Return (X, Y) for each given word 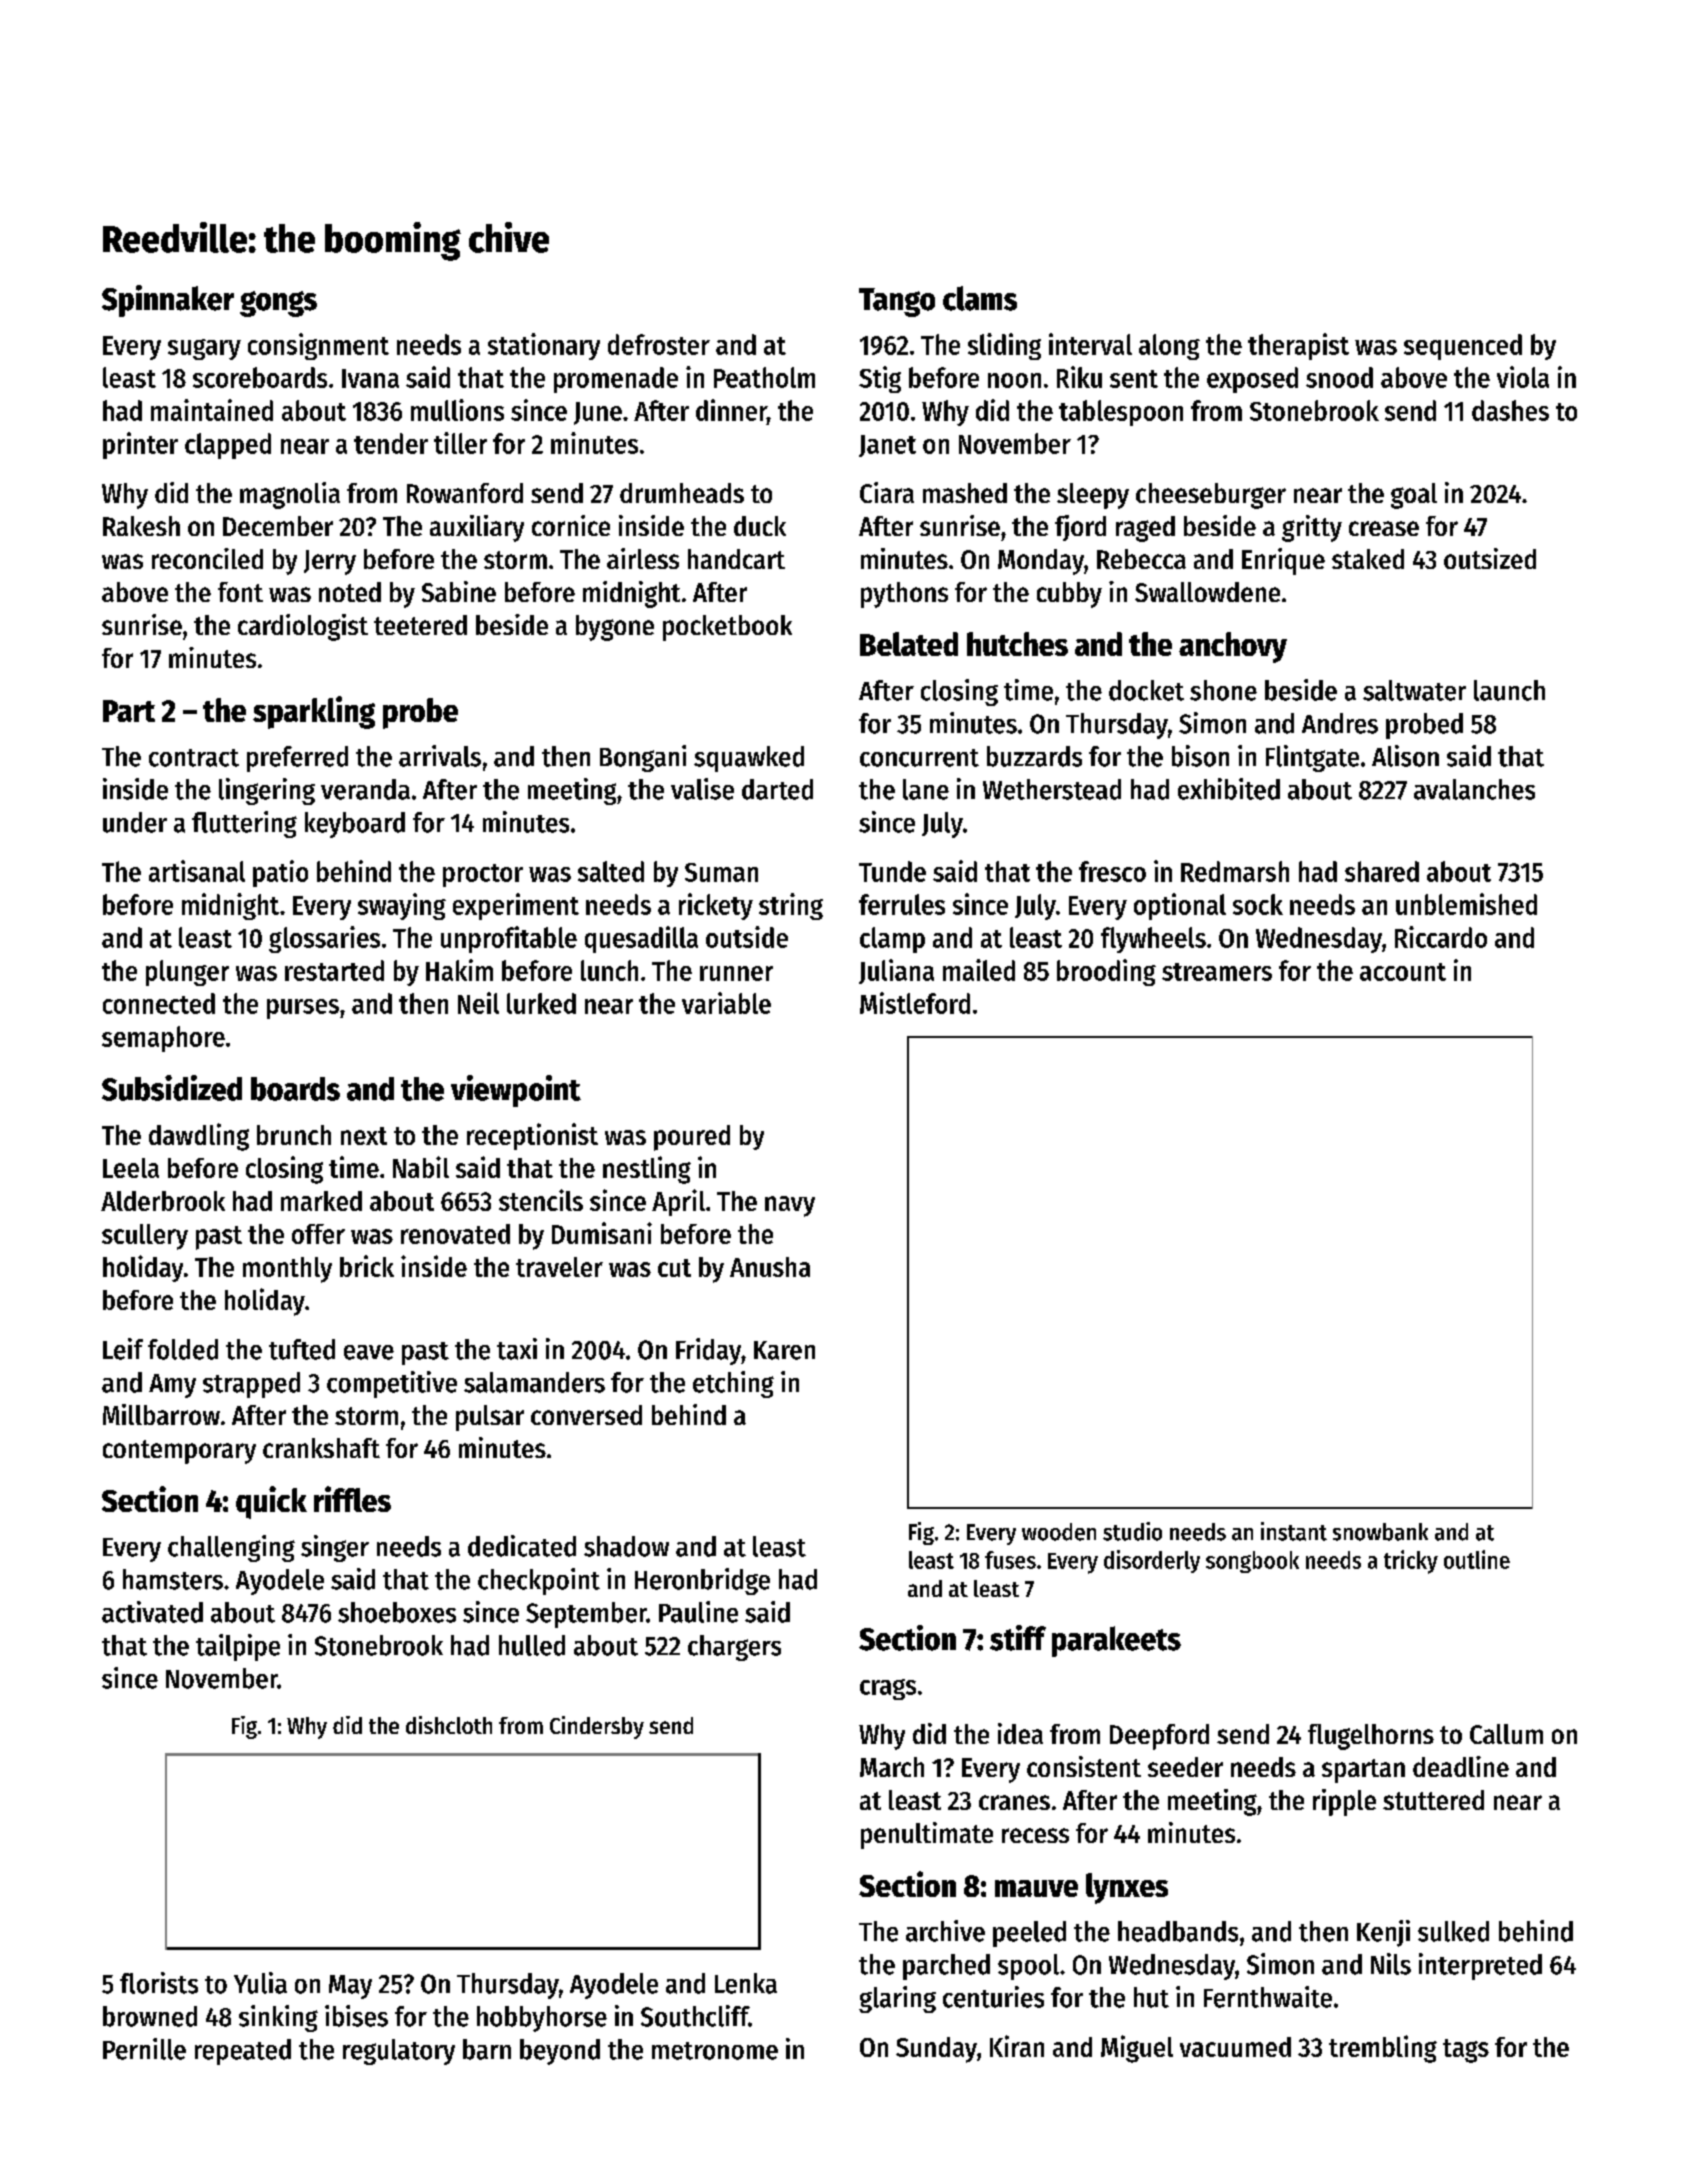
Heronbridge (702, 1581)
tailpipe (238, 1647)
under (135, 822)
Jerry (330, 562)
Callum (1506, 1734)
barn (487, 2049)
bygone (615, 628)
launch (1509, 690)
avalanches (1474, 789)
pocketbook (727, 628)
